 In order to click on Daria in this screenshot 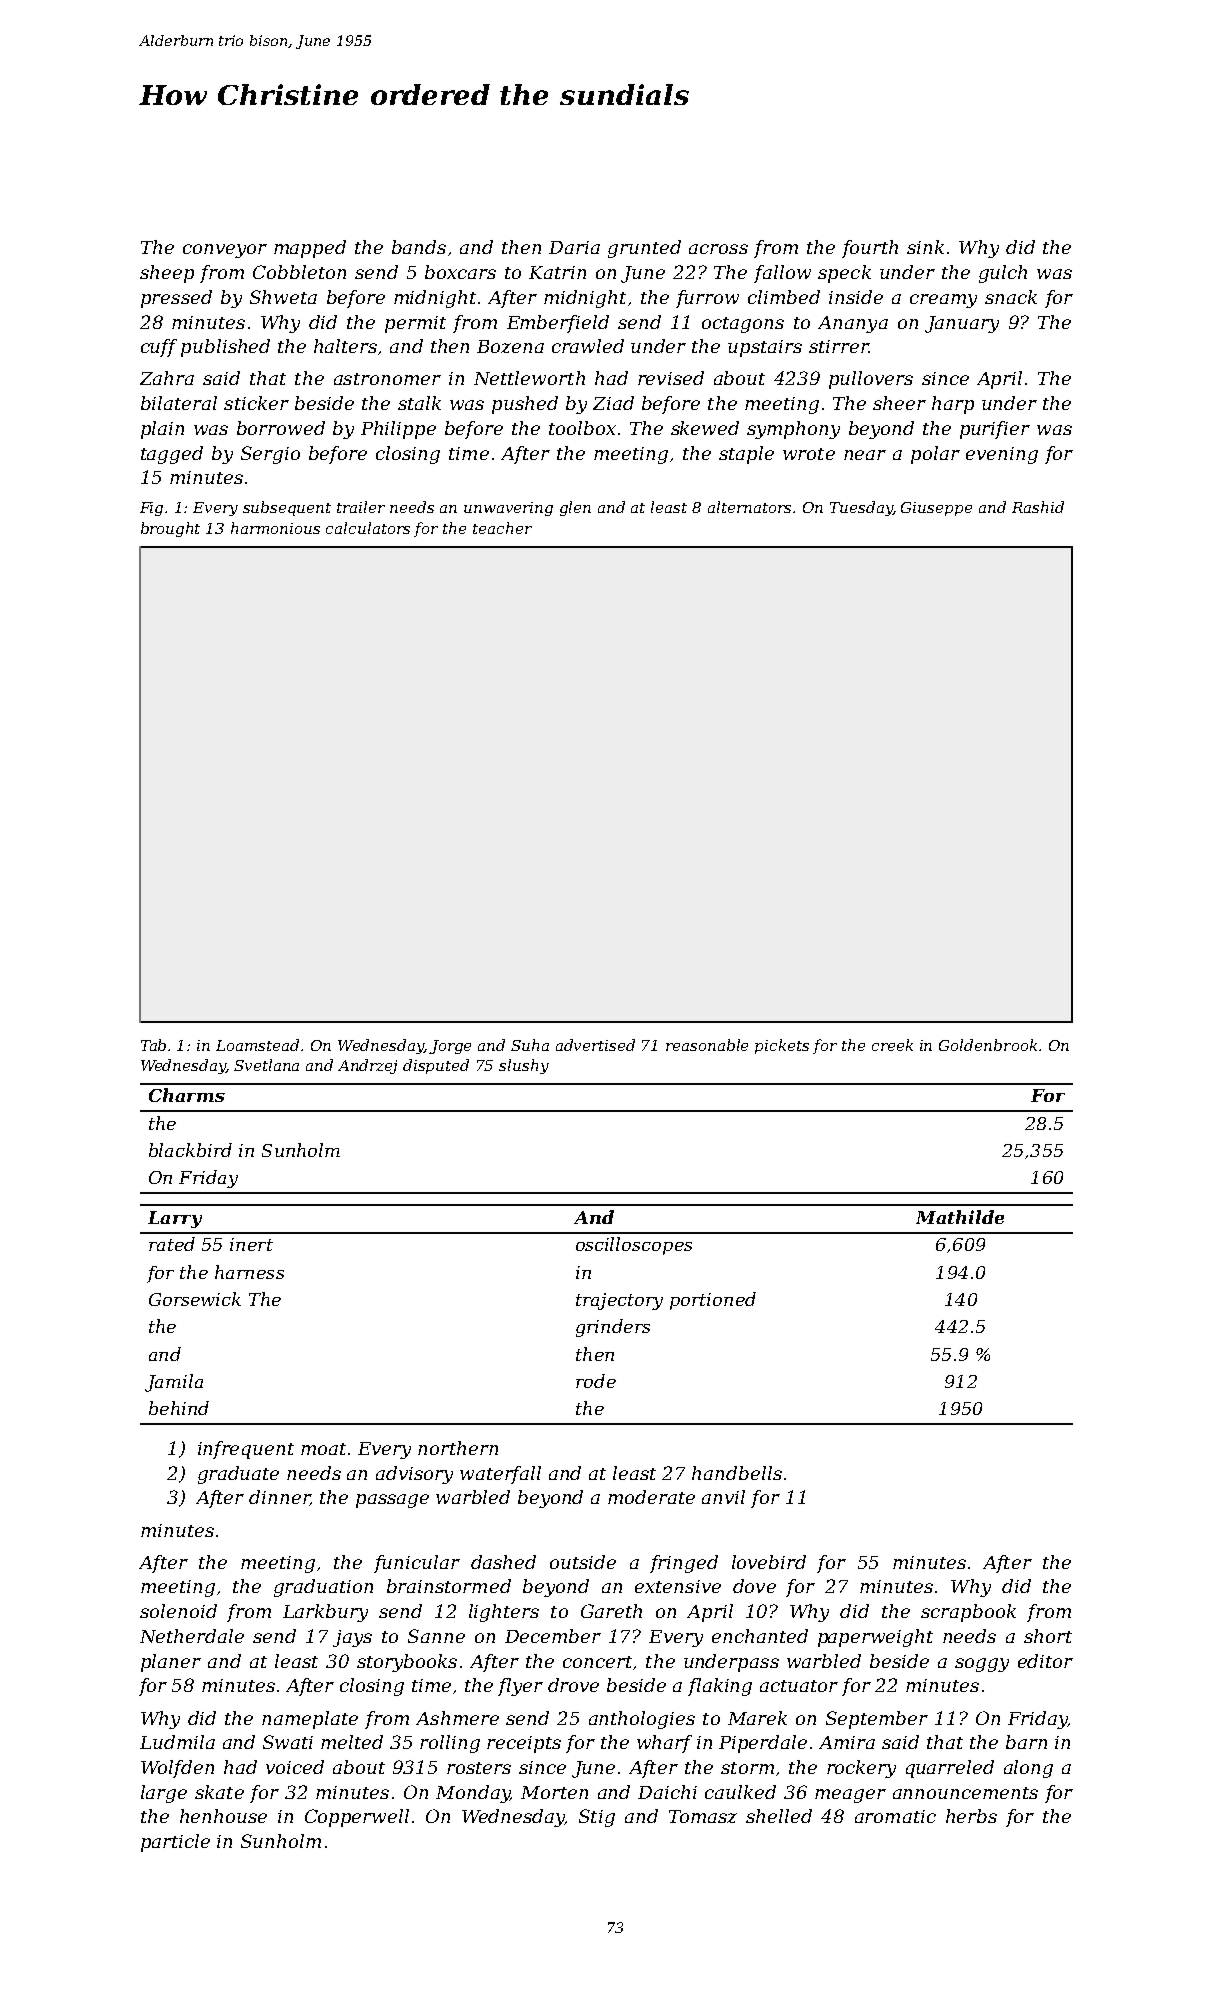, I will do `click(574, 247)`.
